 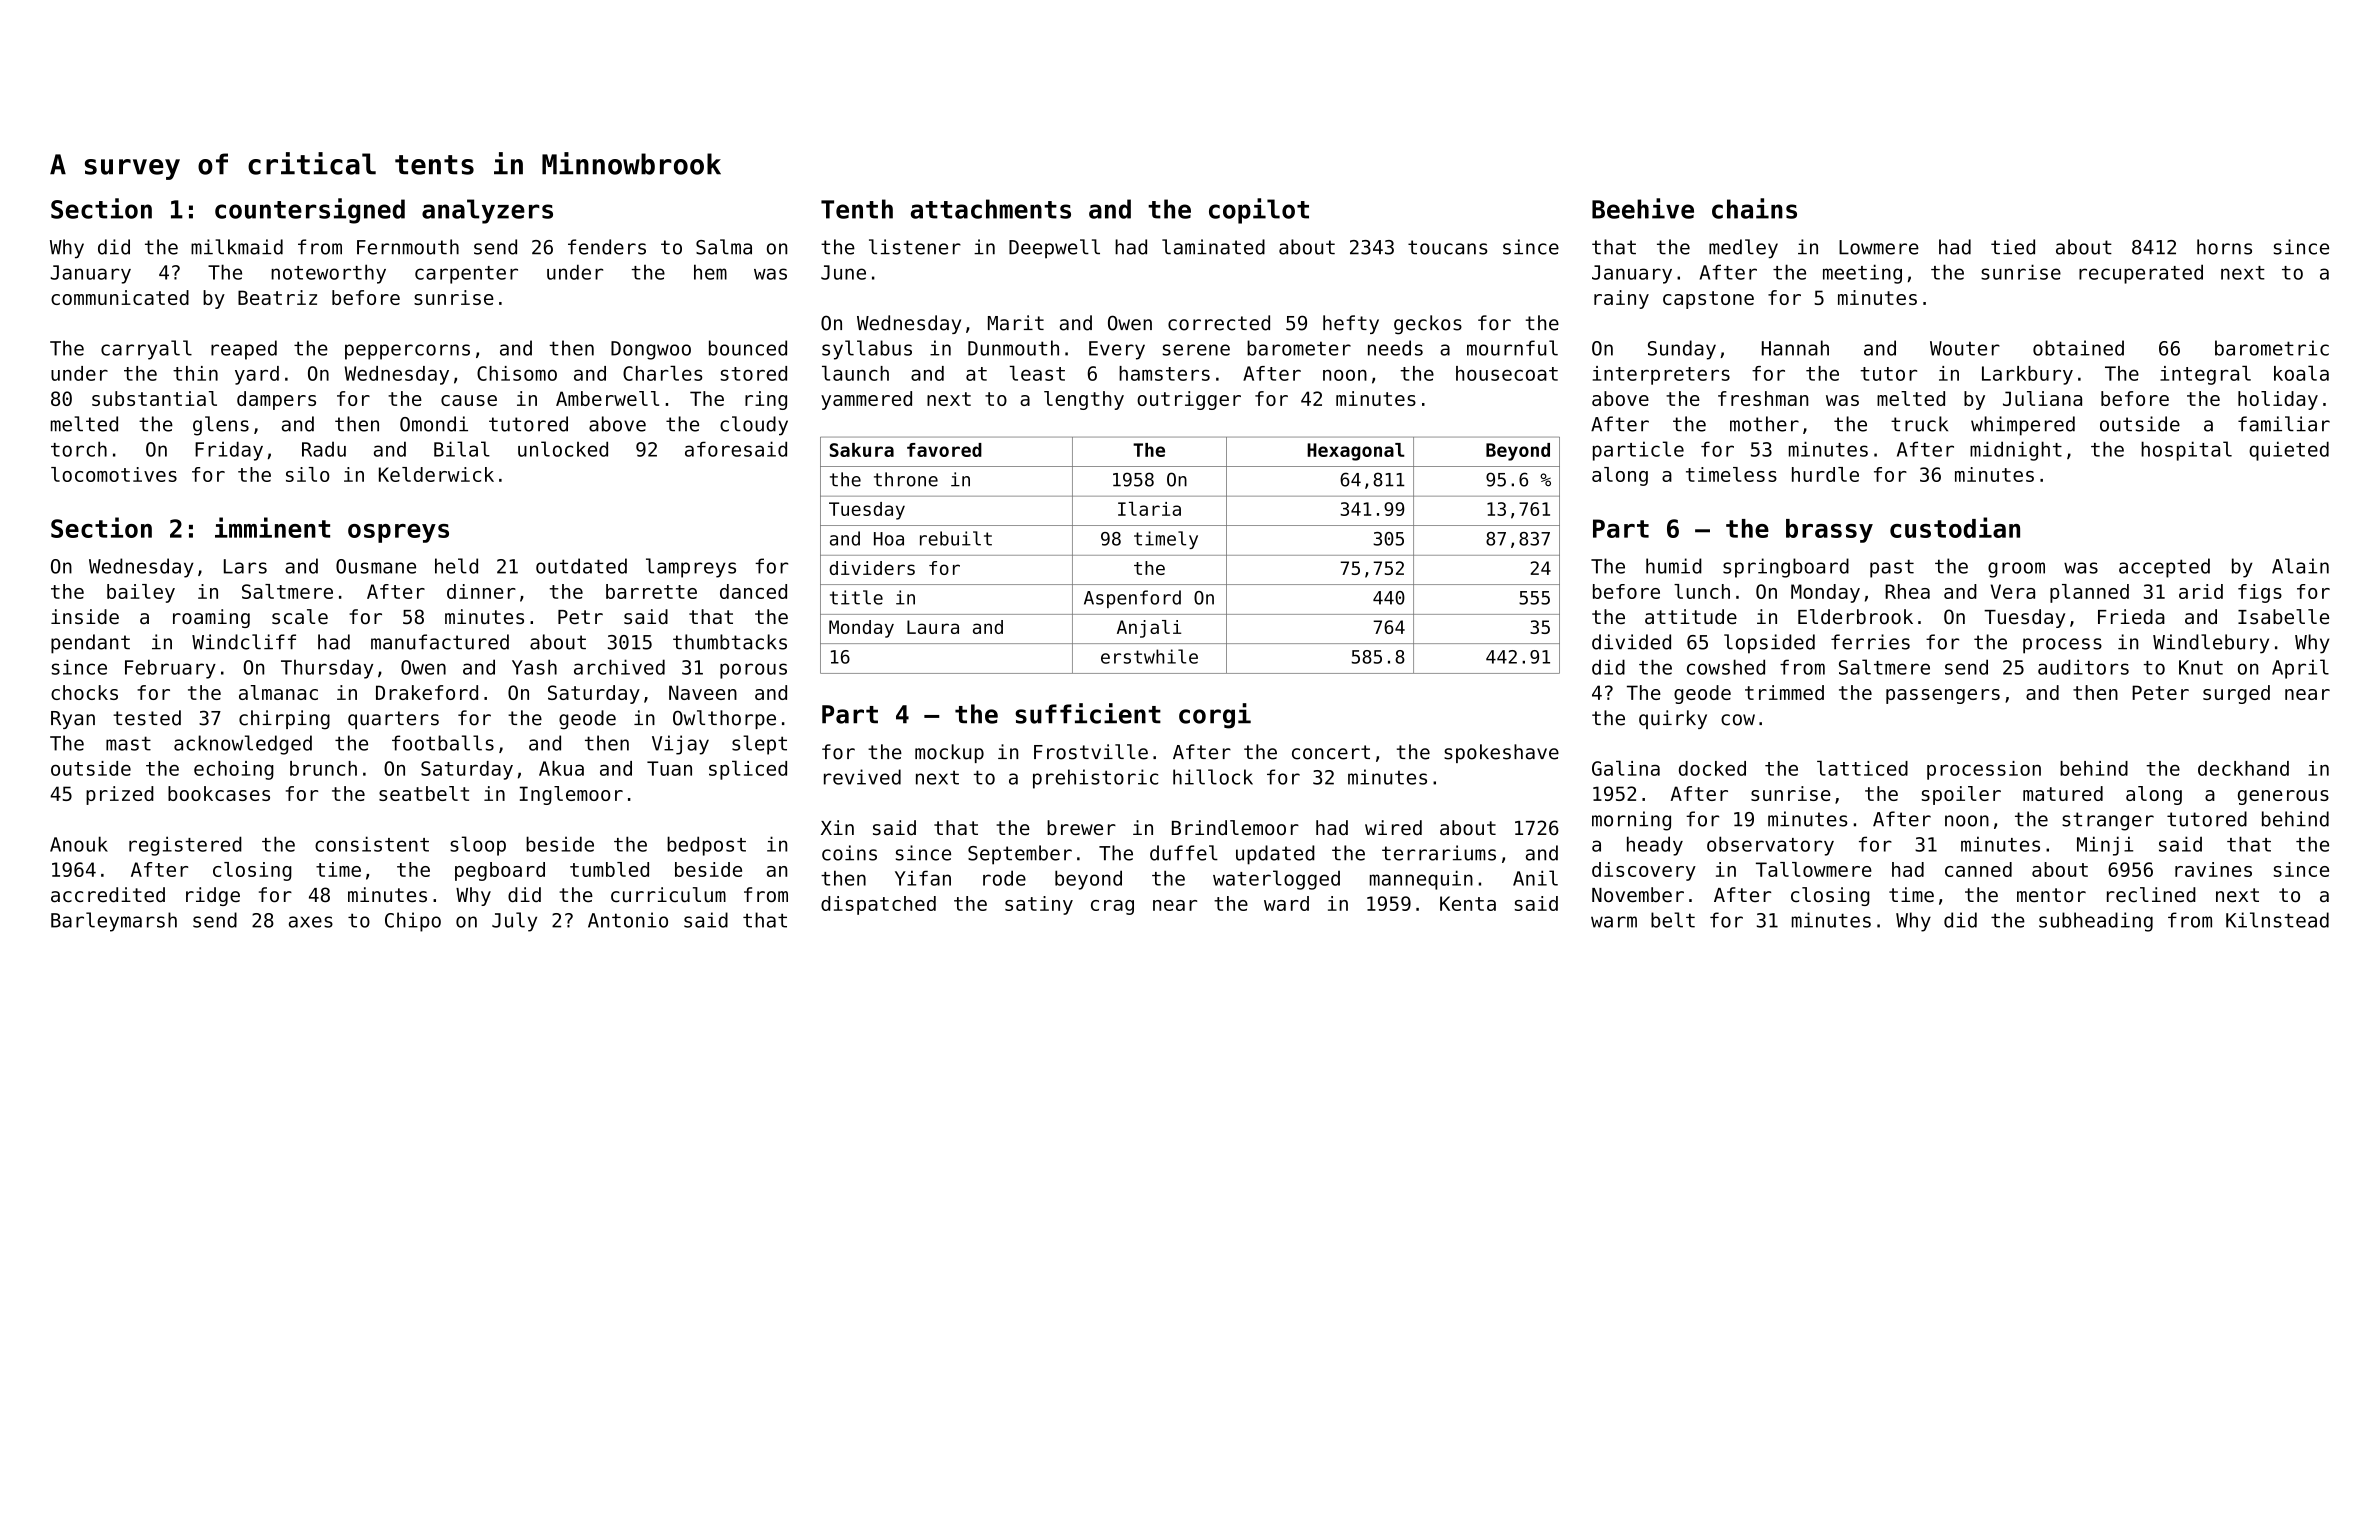 I want to click on Windcliff, so click(x=244, y=642).
